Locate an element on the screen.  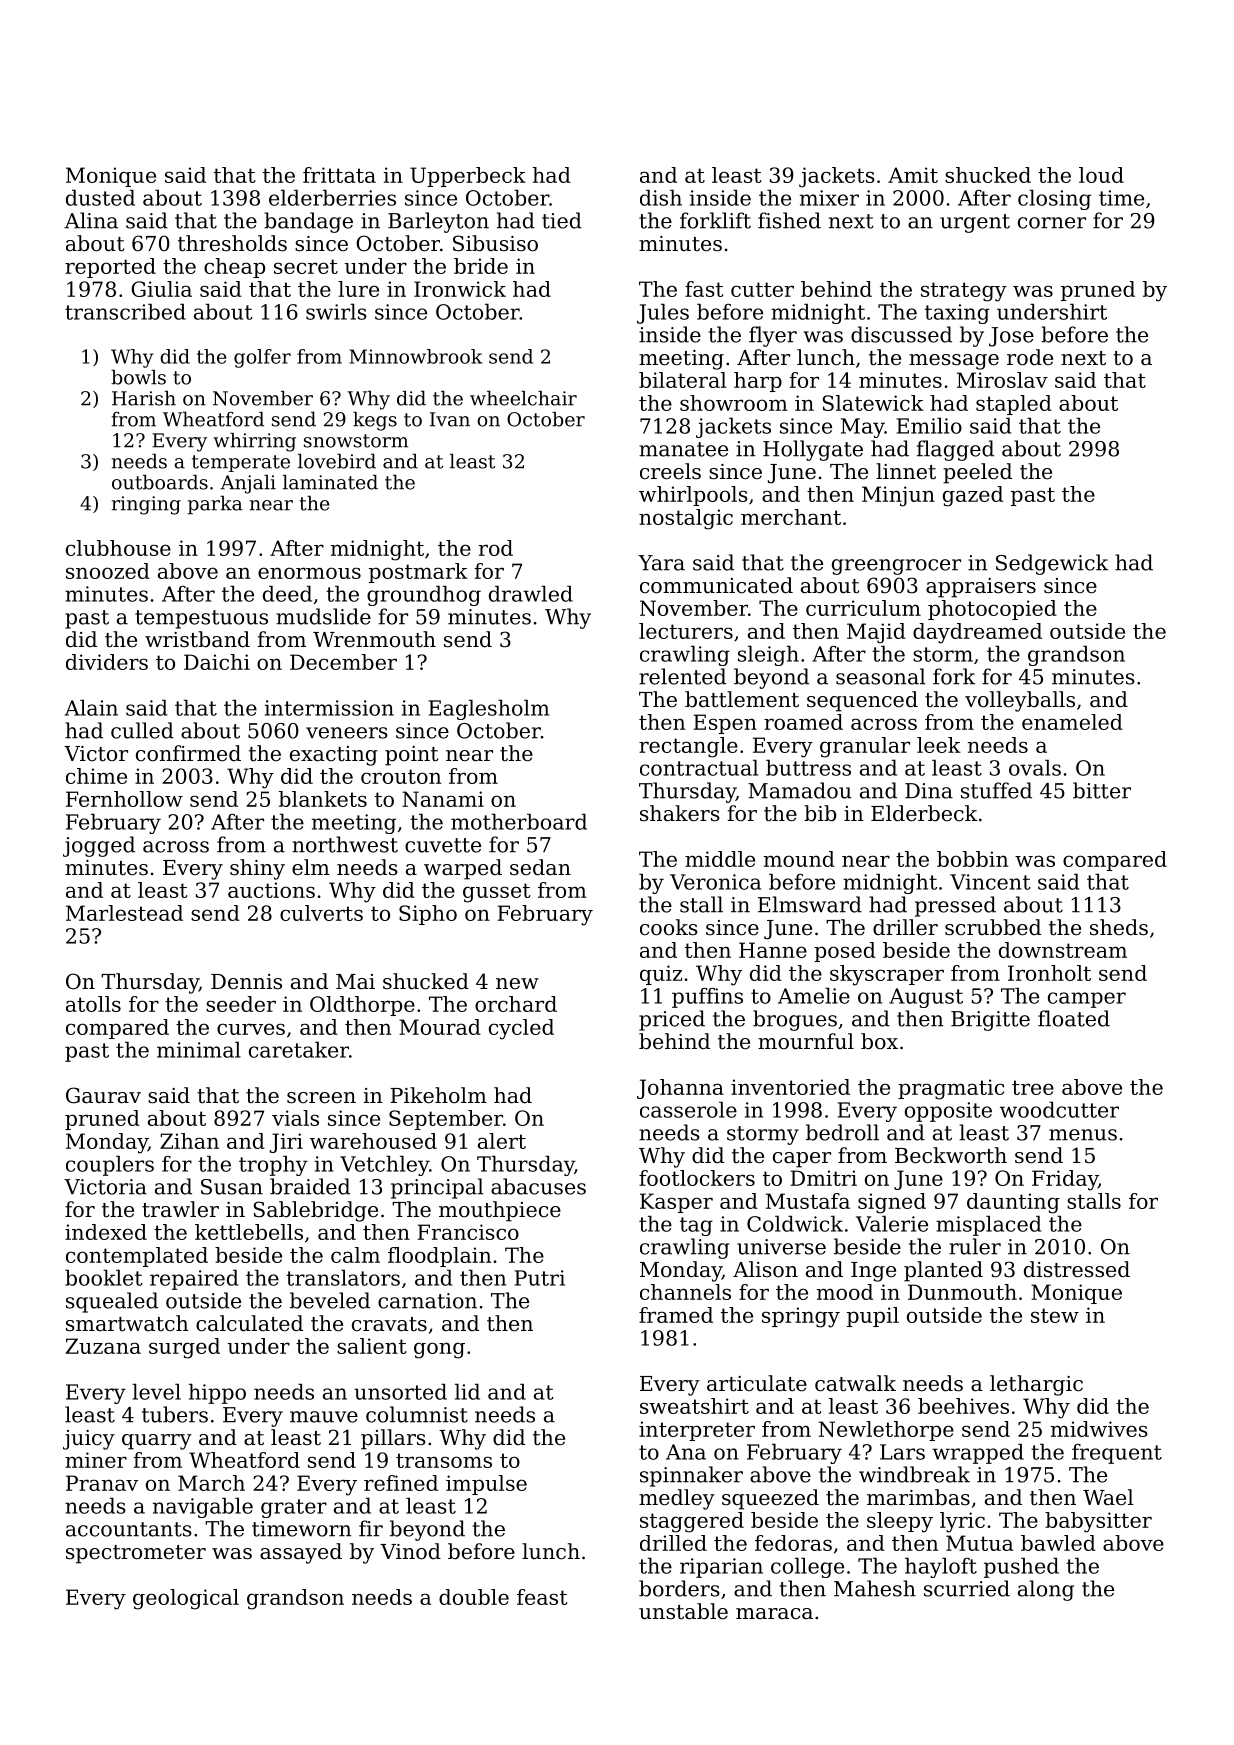
surged is located at coordinates (184, 1348).
